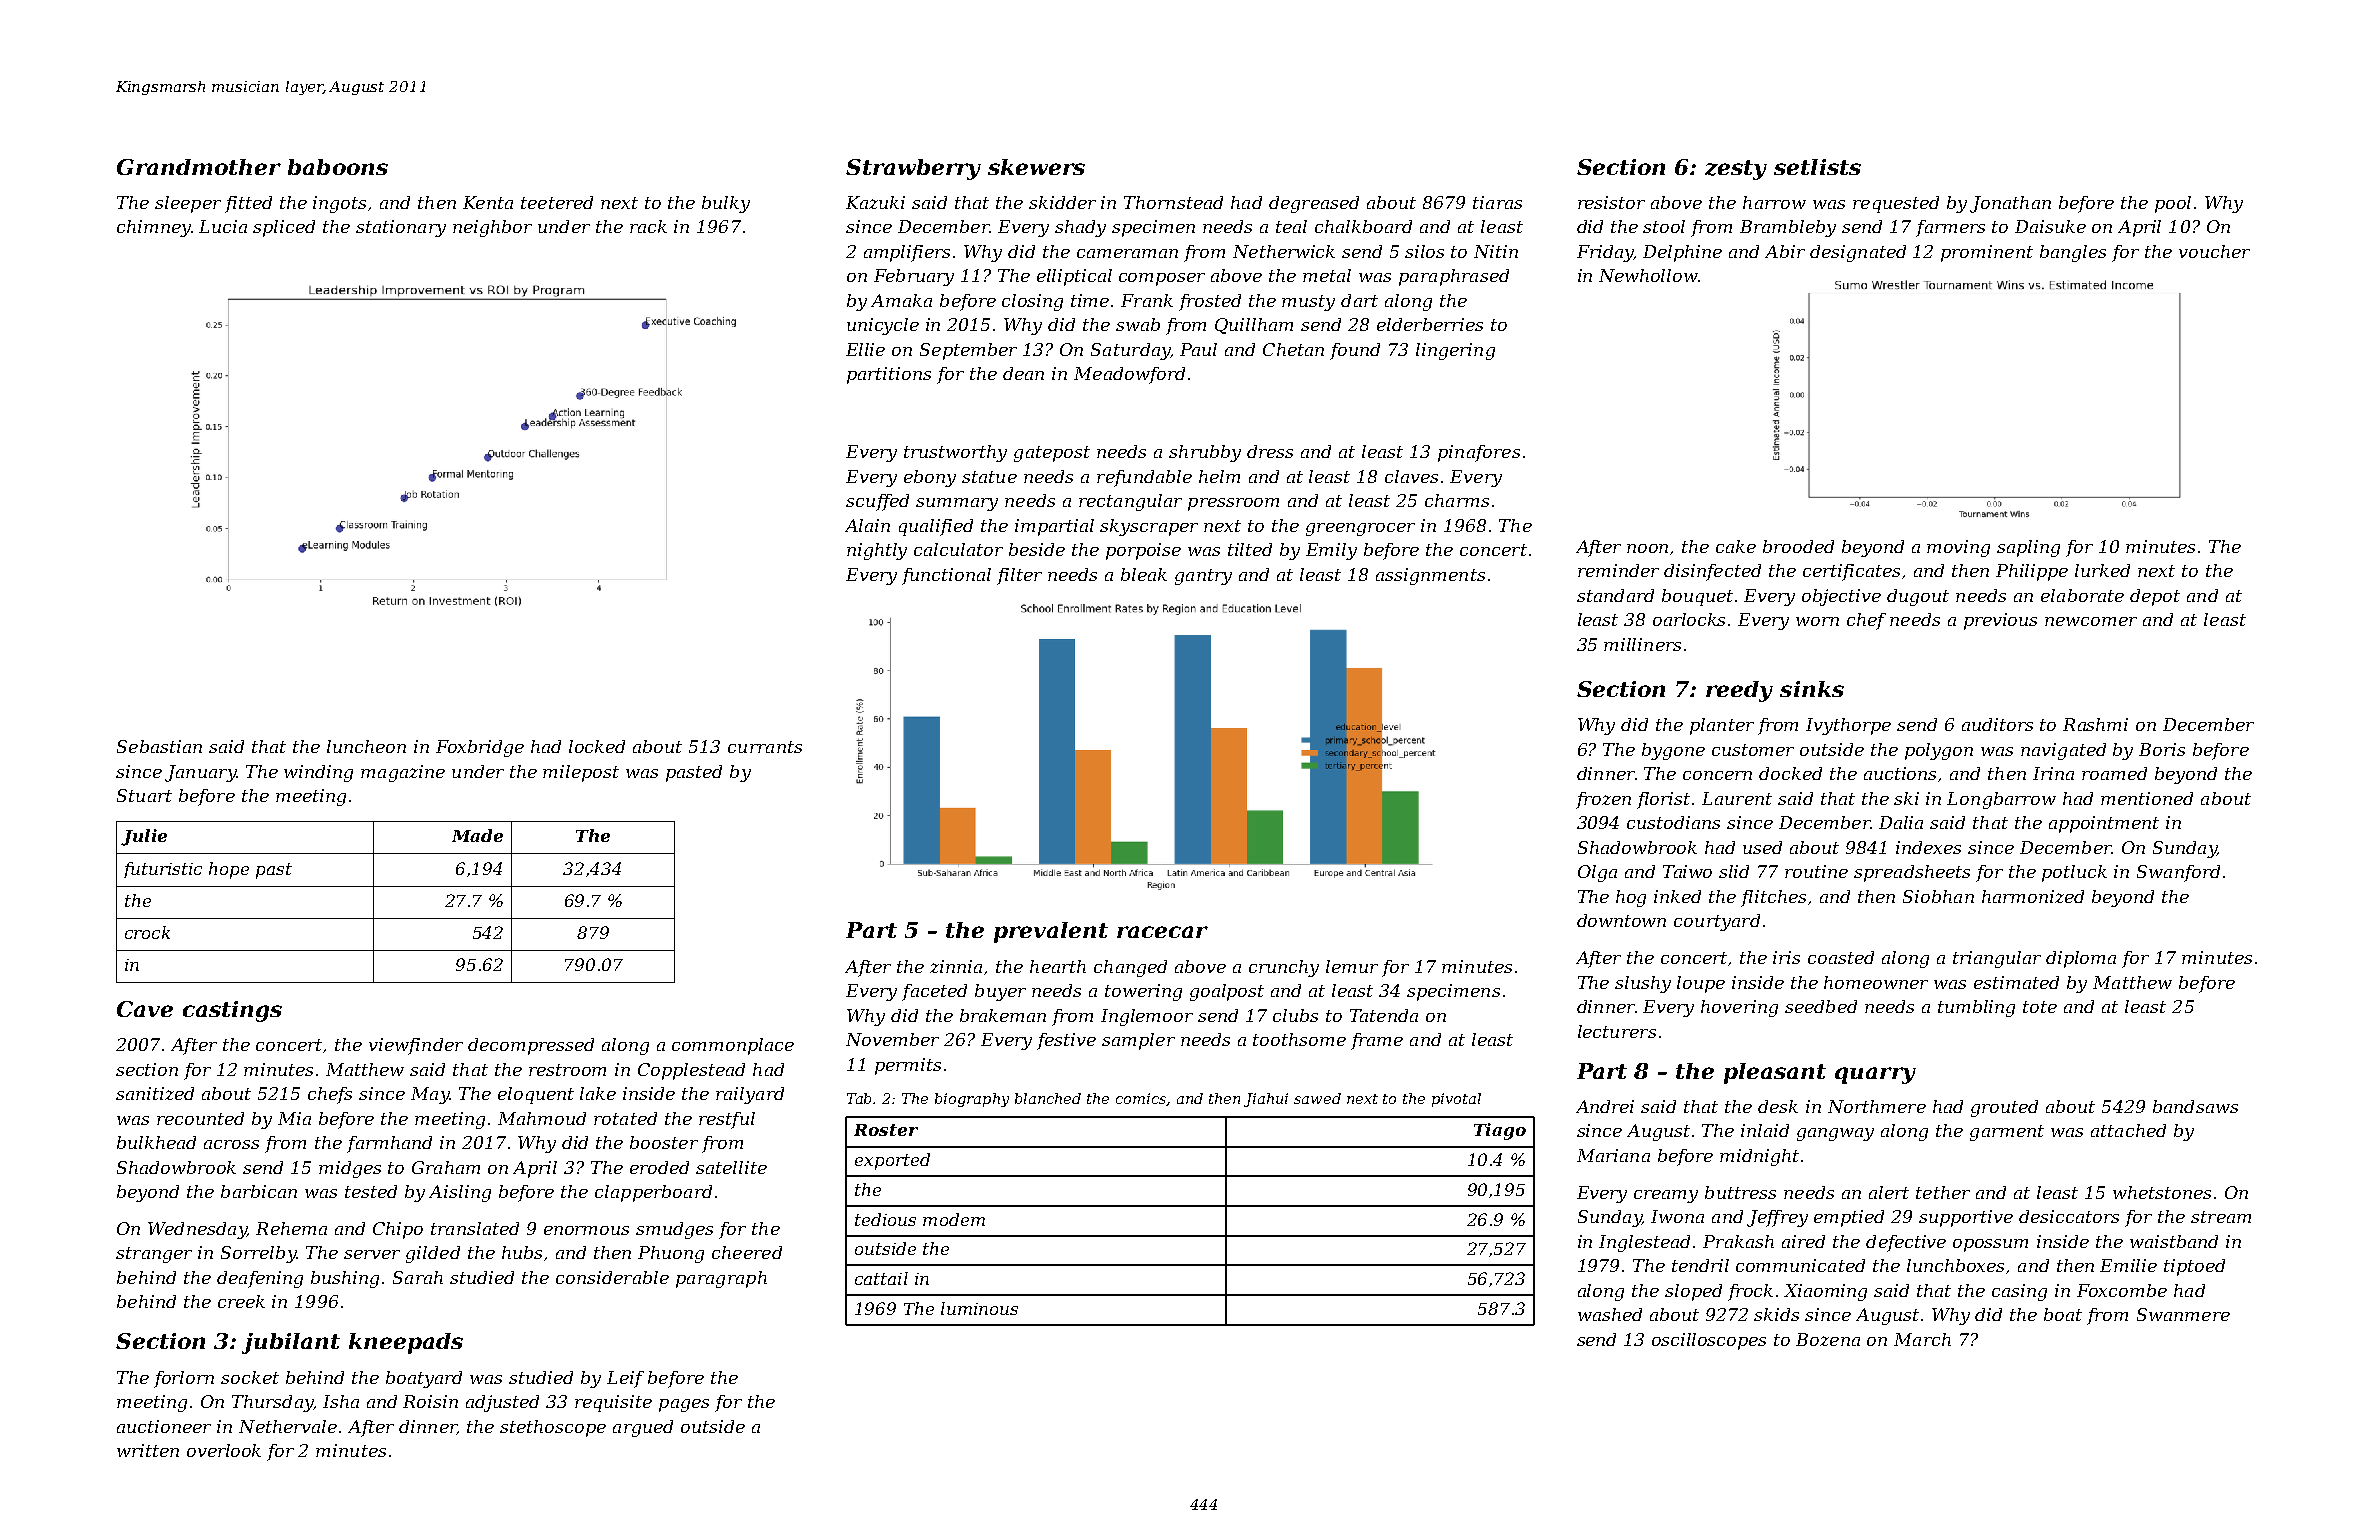 The width and height of the screenshot is (2380, 1540). I want to click on designated, so click(1858, 253).
